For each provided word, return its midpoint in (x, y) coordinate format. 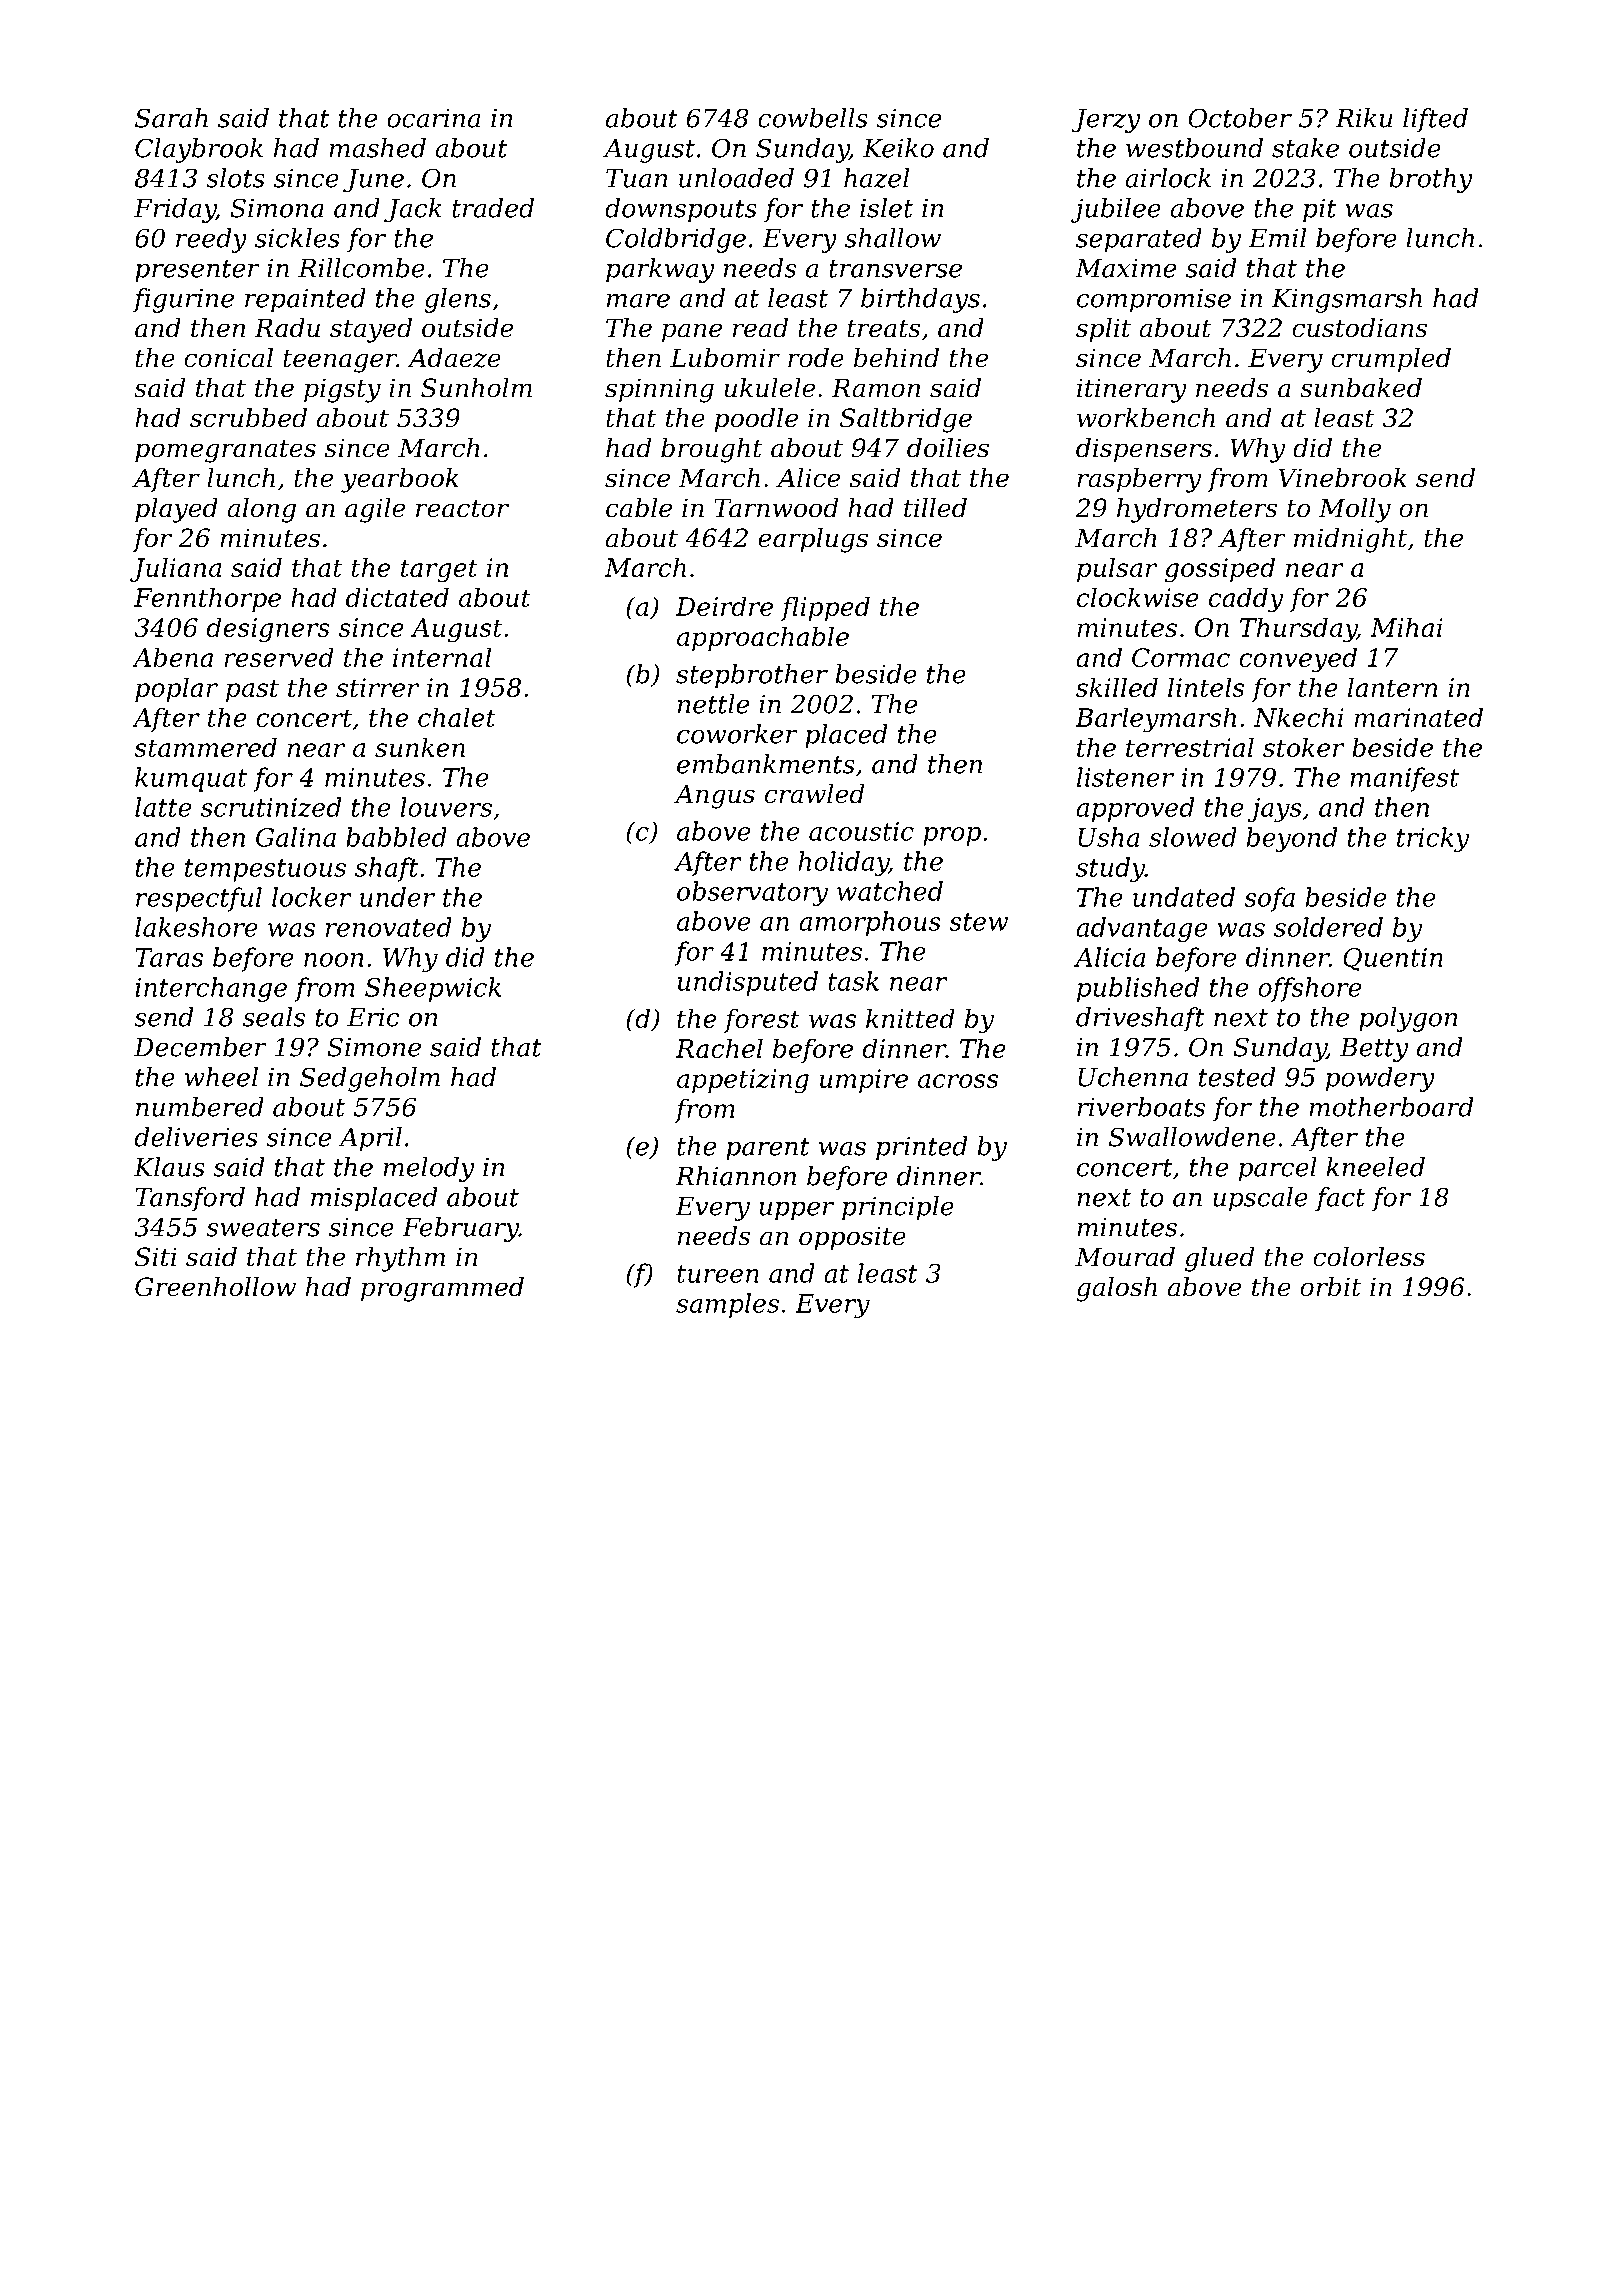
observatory (752, 893)
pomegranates (225, 451)
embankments (766, 764)
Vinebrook (1342, 478)
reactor (462, 509)
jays (1275, 810)
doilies (948, 448)
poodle (756, 420)
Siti (156, 1257)
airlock (1168, 178)
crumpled (1391, 360)
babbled (396, 837)
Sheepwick (433, 989)
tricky (1433, 839)
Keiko (898, 148)
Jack (413, 210)
